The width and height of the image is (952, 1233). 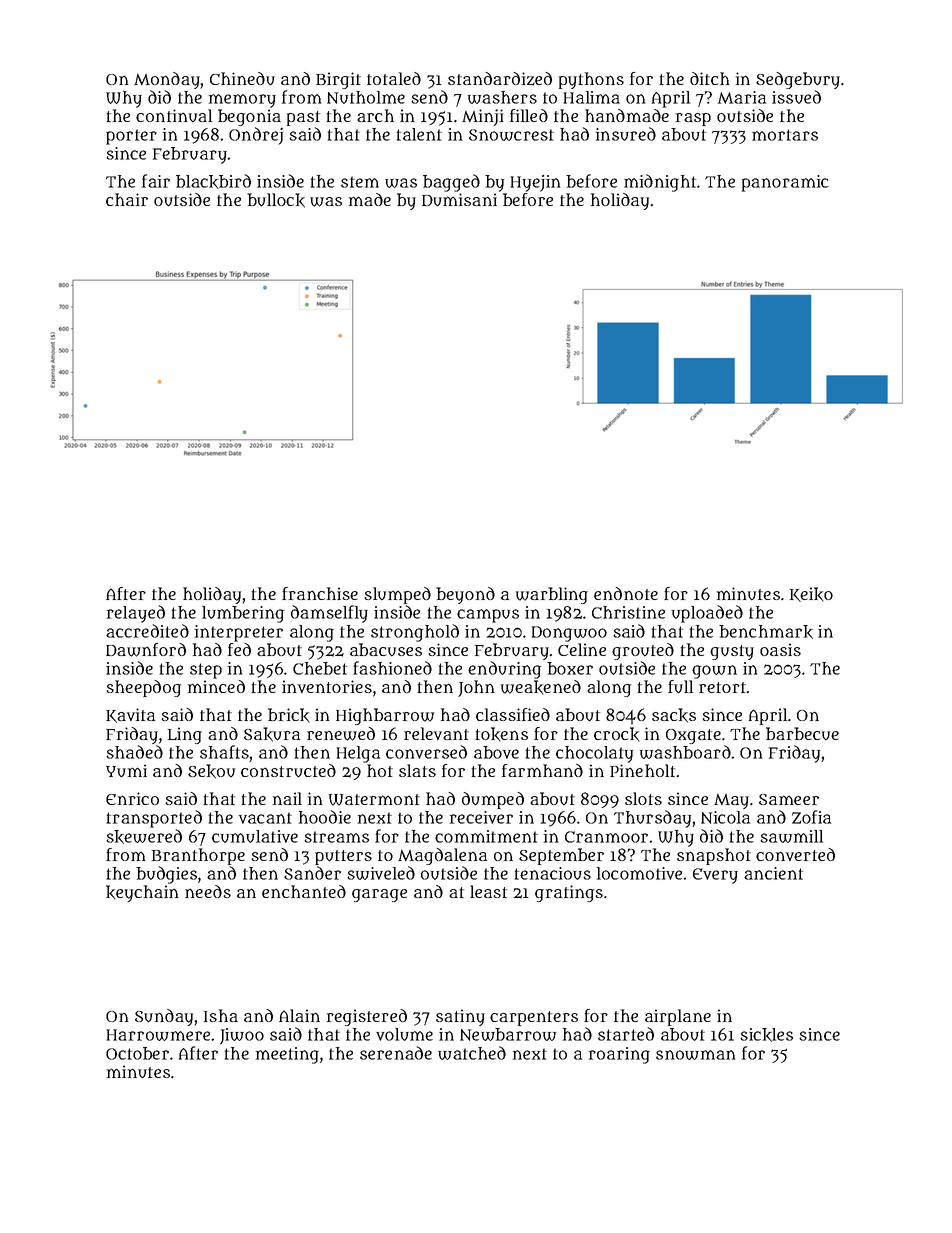 What do you see at coordinates (488, 616) in the image?
I see `campus` at bounding box center [488, 616].
